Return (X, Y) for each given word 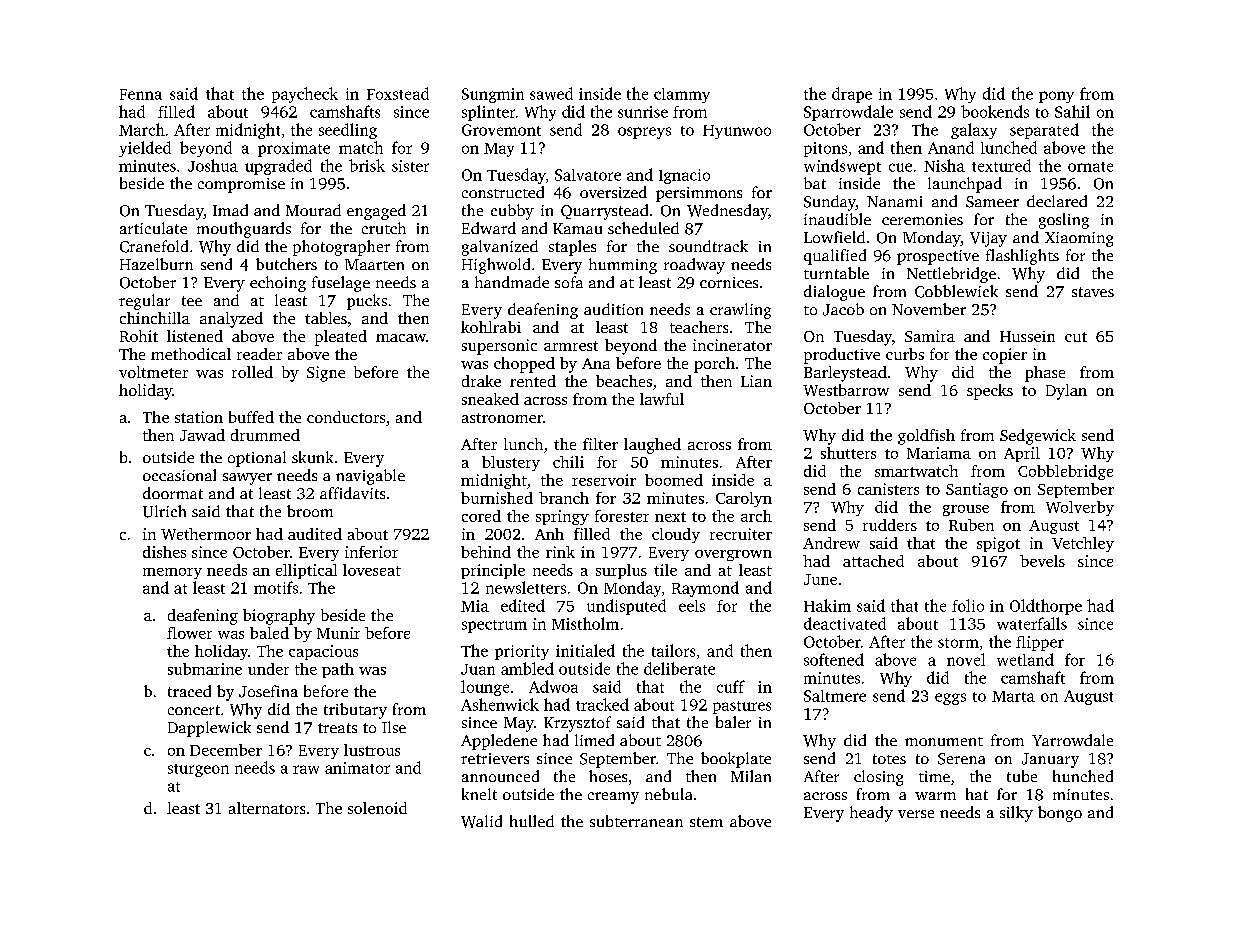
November (929, 309)
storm (958, 643)
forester (622, 516)
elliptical (306, 571)
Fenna (141, 94)
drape (852, 95)
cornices (729, 282)
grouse (966, 510)
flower (189, 633)
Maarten (374, 264)
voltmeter (153, 372)
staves (1093, 292)
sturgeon (198, 770)
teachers (699, 327)
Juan (478, 669)
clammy (682, 95)
